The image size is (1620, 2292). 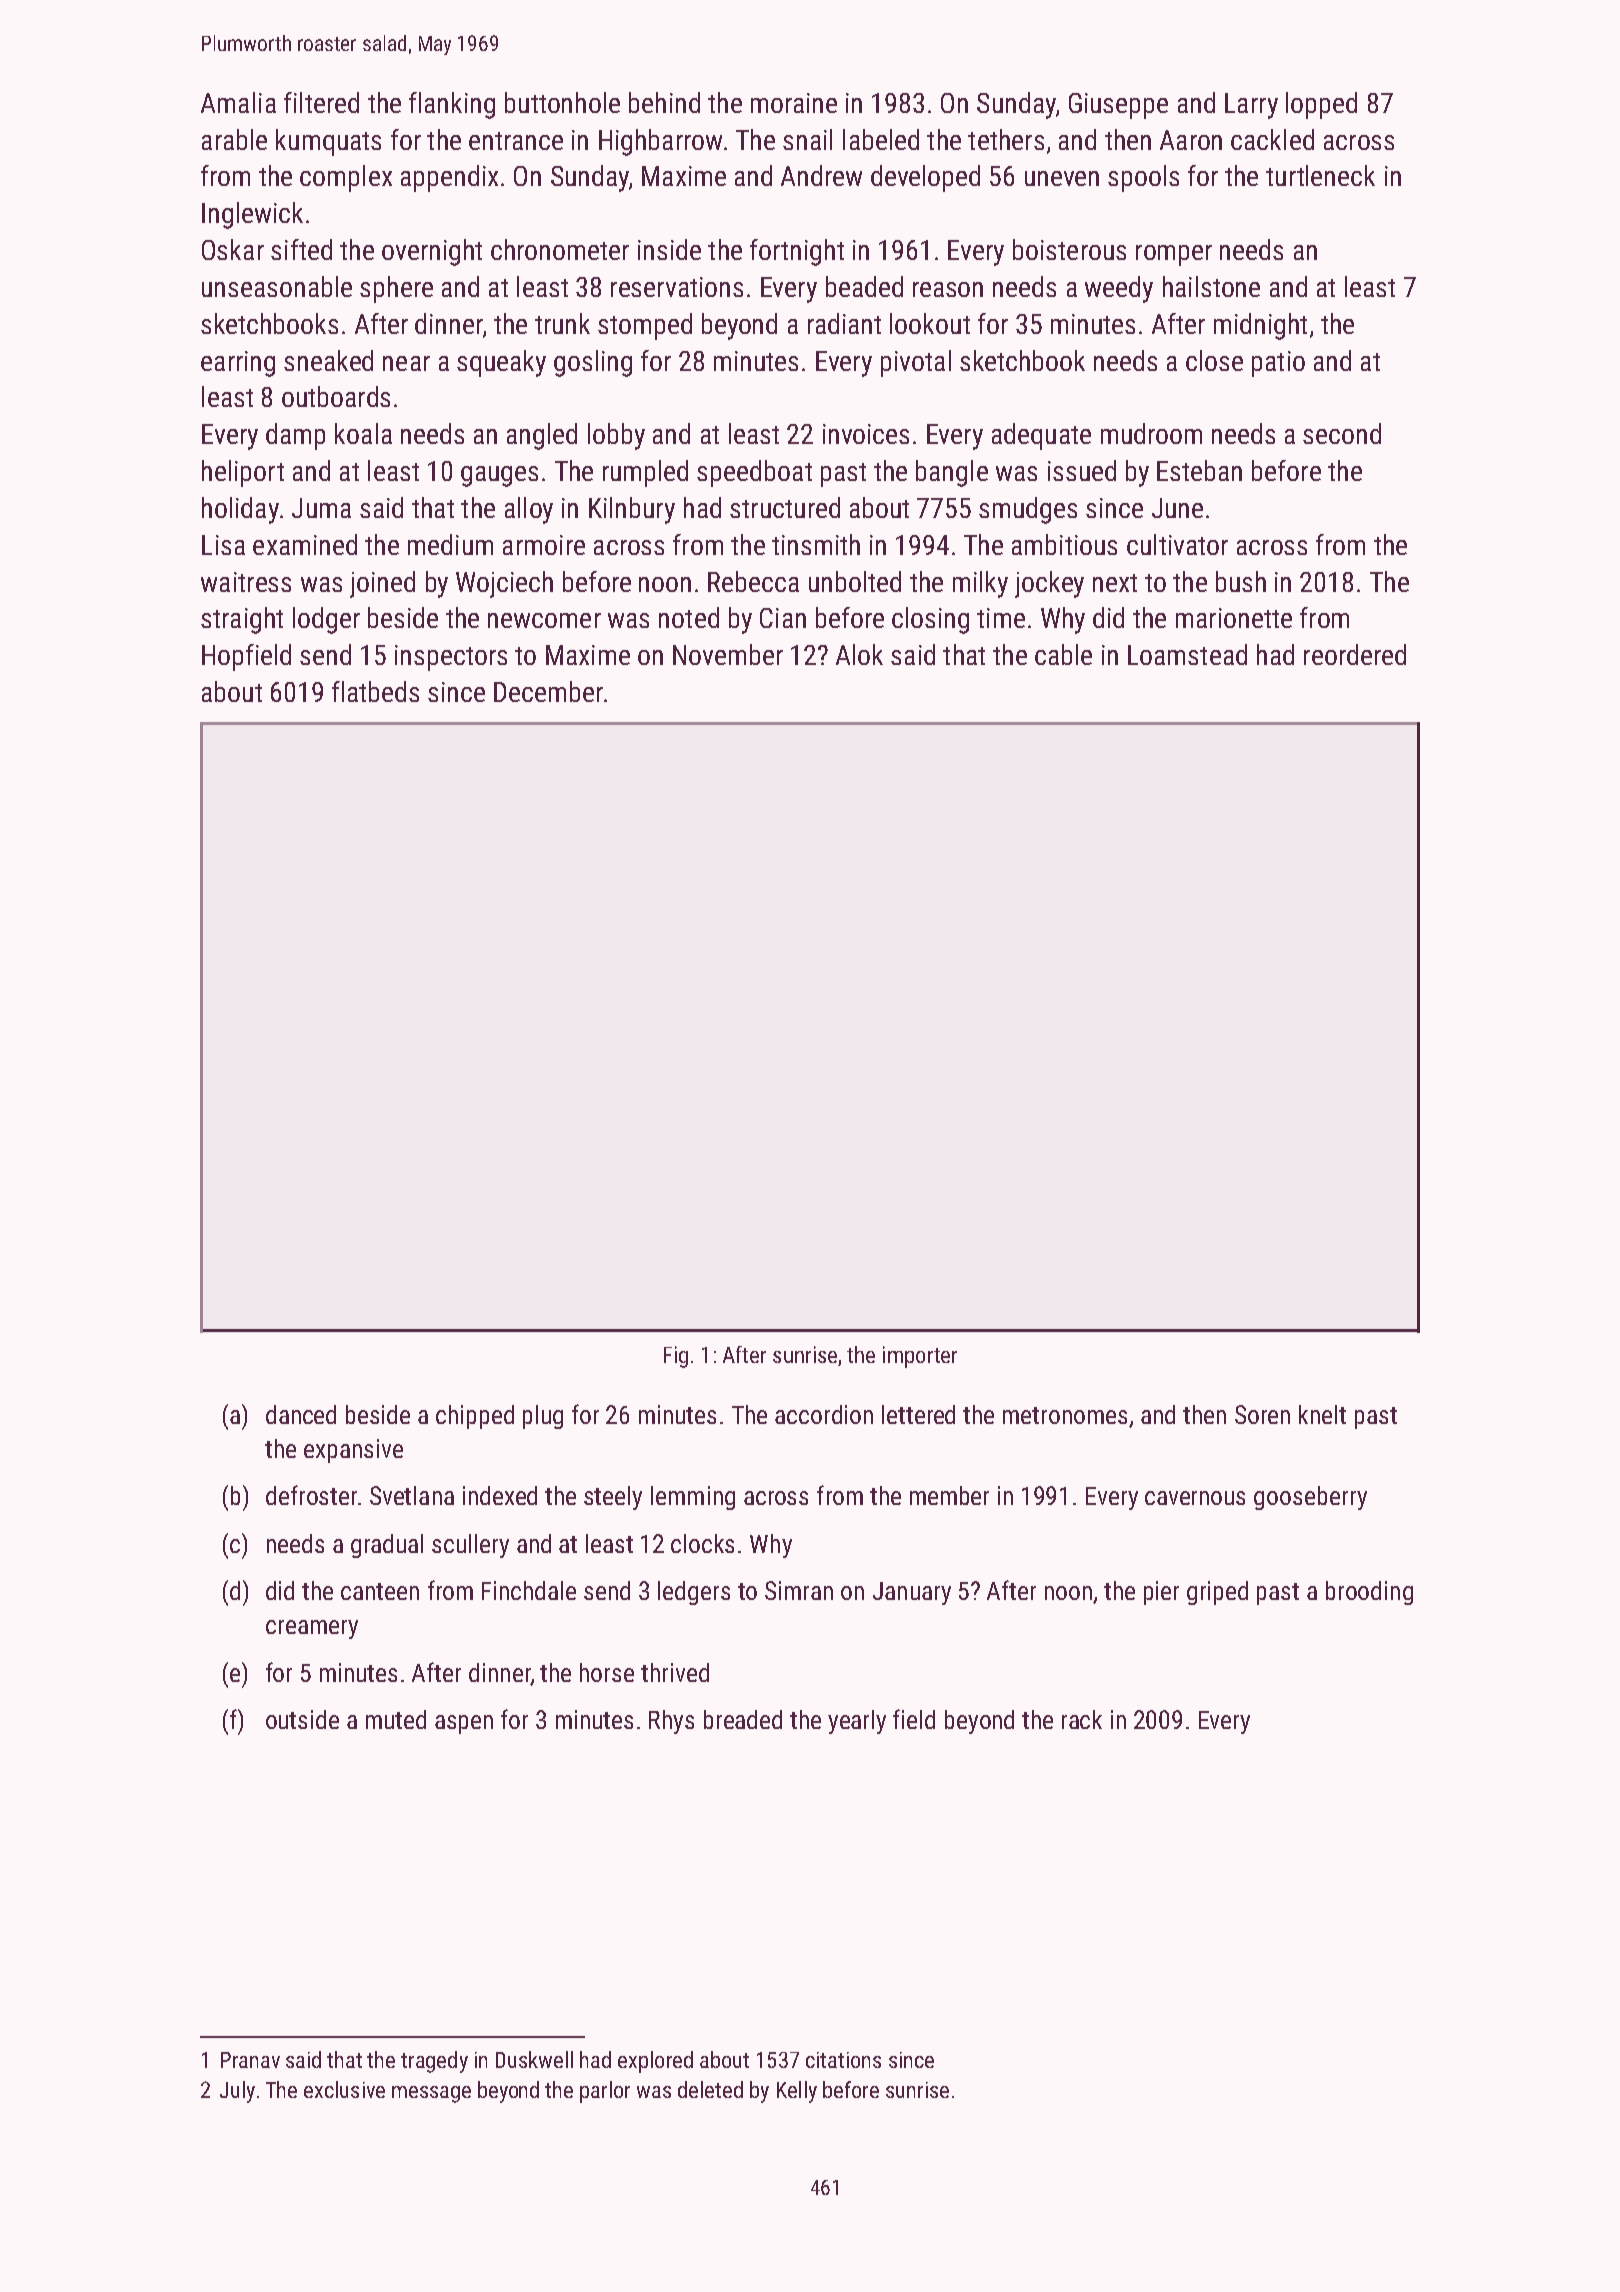 I want to click on bush, so click(x=1241, y=581).
